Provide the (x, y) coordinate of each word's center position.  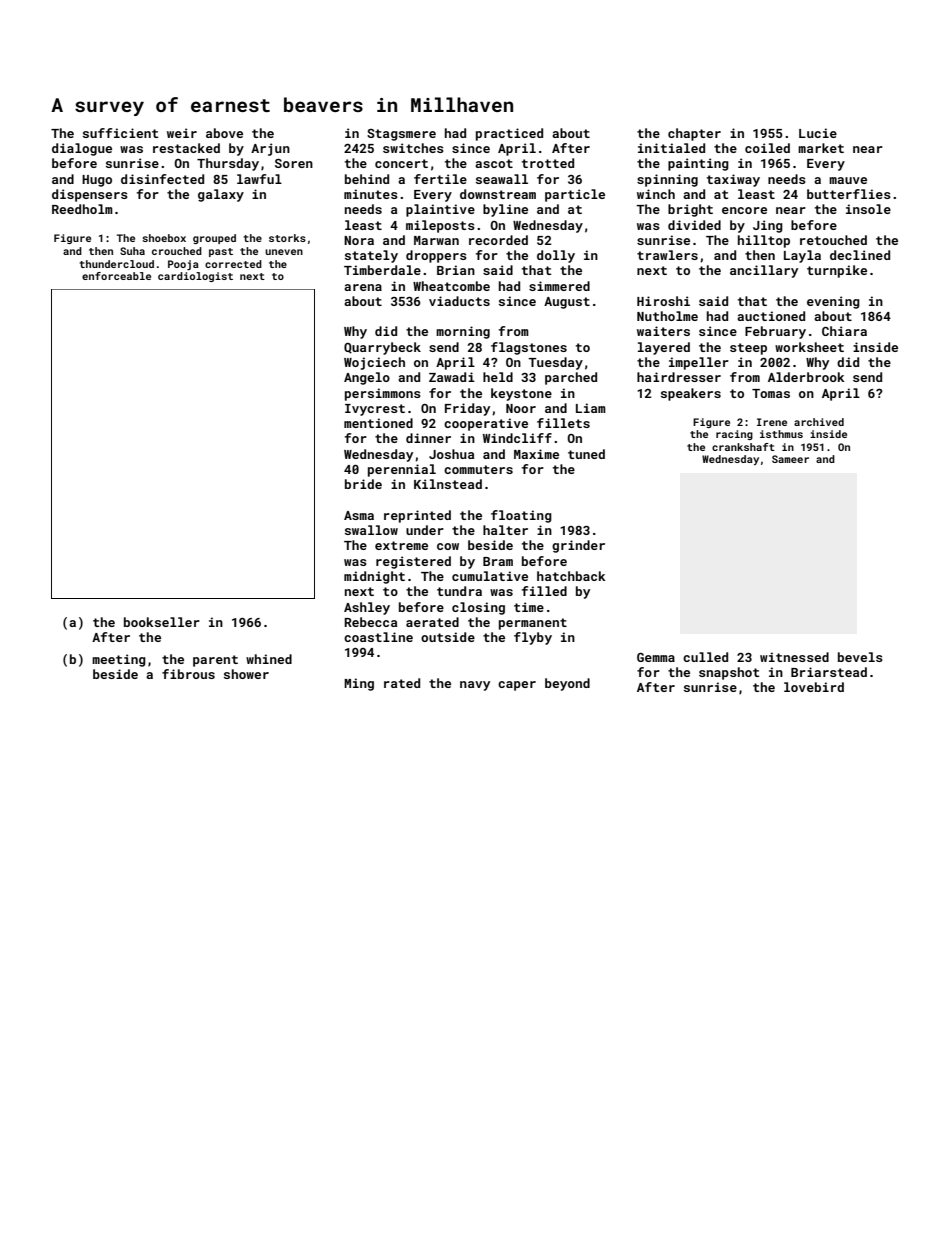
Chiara (844, 331)
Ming (359, 684)
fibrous (188, 674)
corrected (233, 264)
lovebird (814, 687)
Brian (456, 270)
